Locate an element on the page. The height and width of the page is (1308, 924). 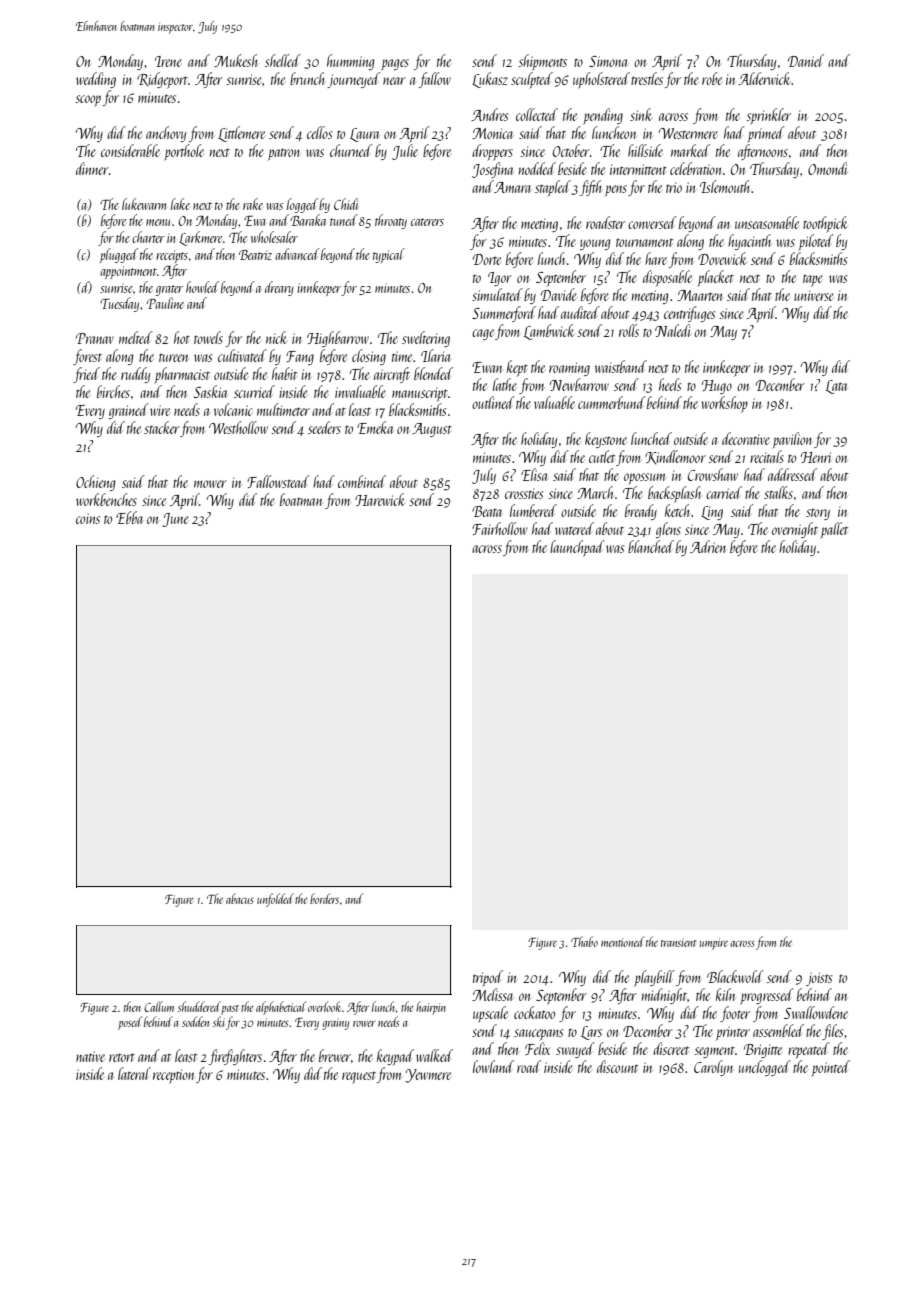
reception is located at coordinates (174, 1076).
